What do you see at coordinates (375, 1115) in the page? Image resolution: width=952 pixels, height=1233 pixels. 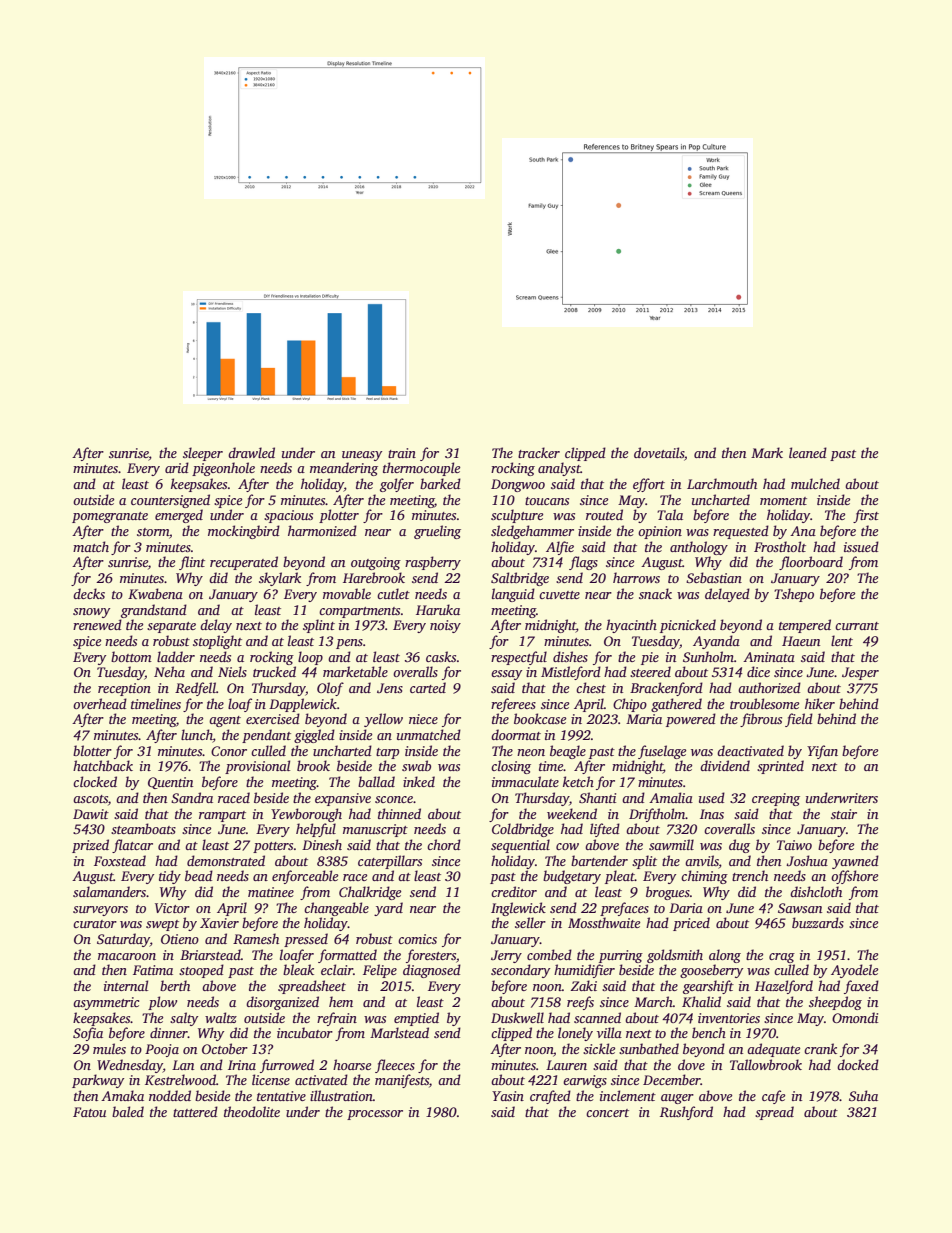 I see `processor` at bounding box center [375, 1115].
